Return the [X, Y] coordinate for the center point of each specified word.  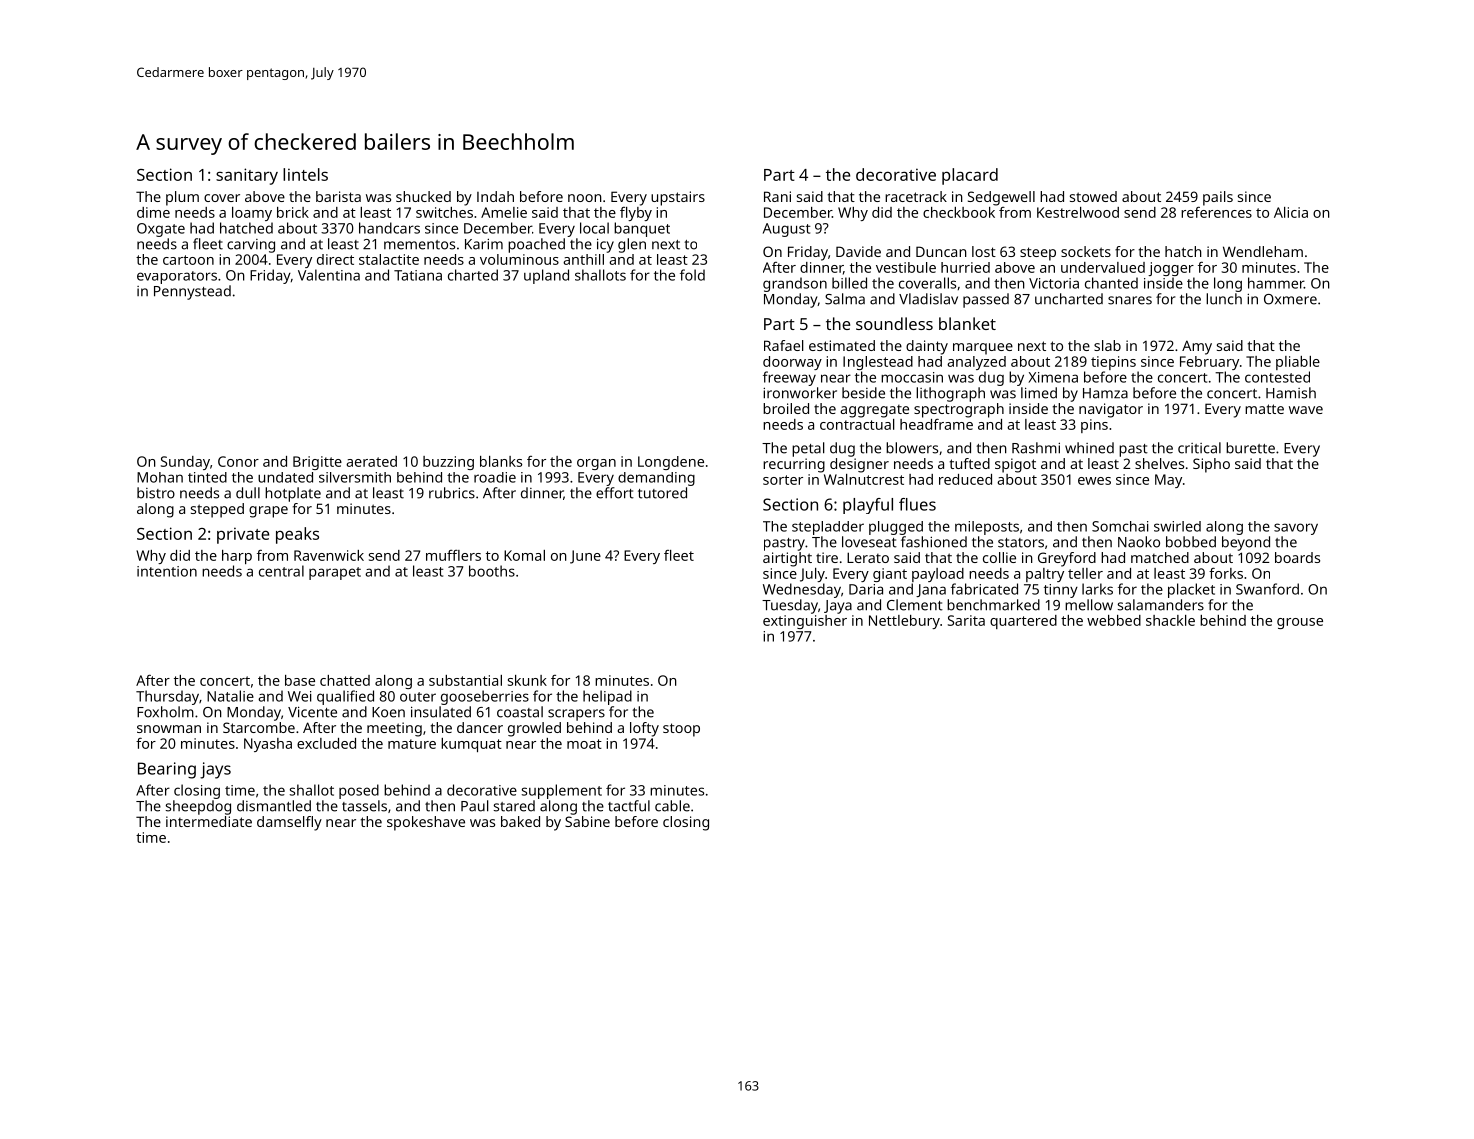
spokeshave [426, 823]
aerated [371, 461]
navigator [1111, 410]
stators [1021, 543]
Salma [845, 299]
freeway [789, 378]
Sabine [587, 821]
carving [251, 246]
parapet [335, 573]
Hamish [1291, 393]
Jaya [838, 607]
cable [672, 806]
